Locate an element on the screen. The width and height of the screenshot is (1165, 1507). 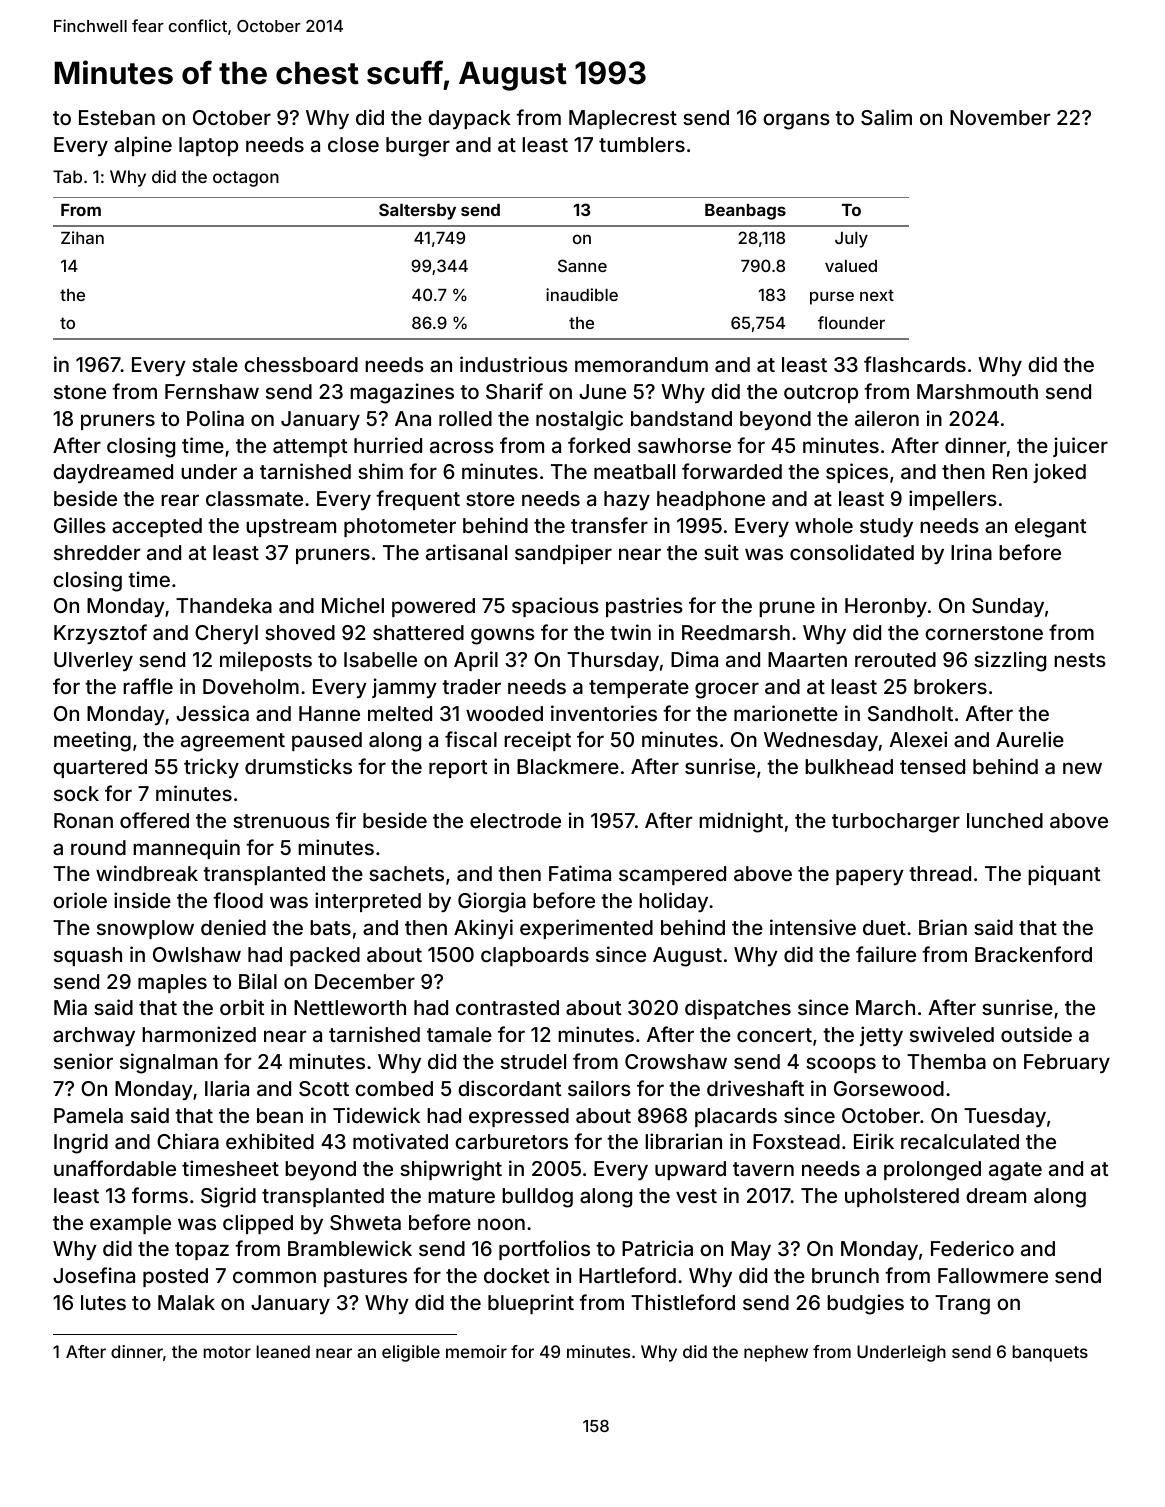
motor is located at coordinates (227, 1352).
